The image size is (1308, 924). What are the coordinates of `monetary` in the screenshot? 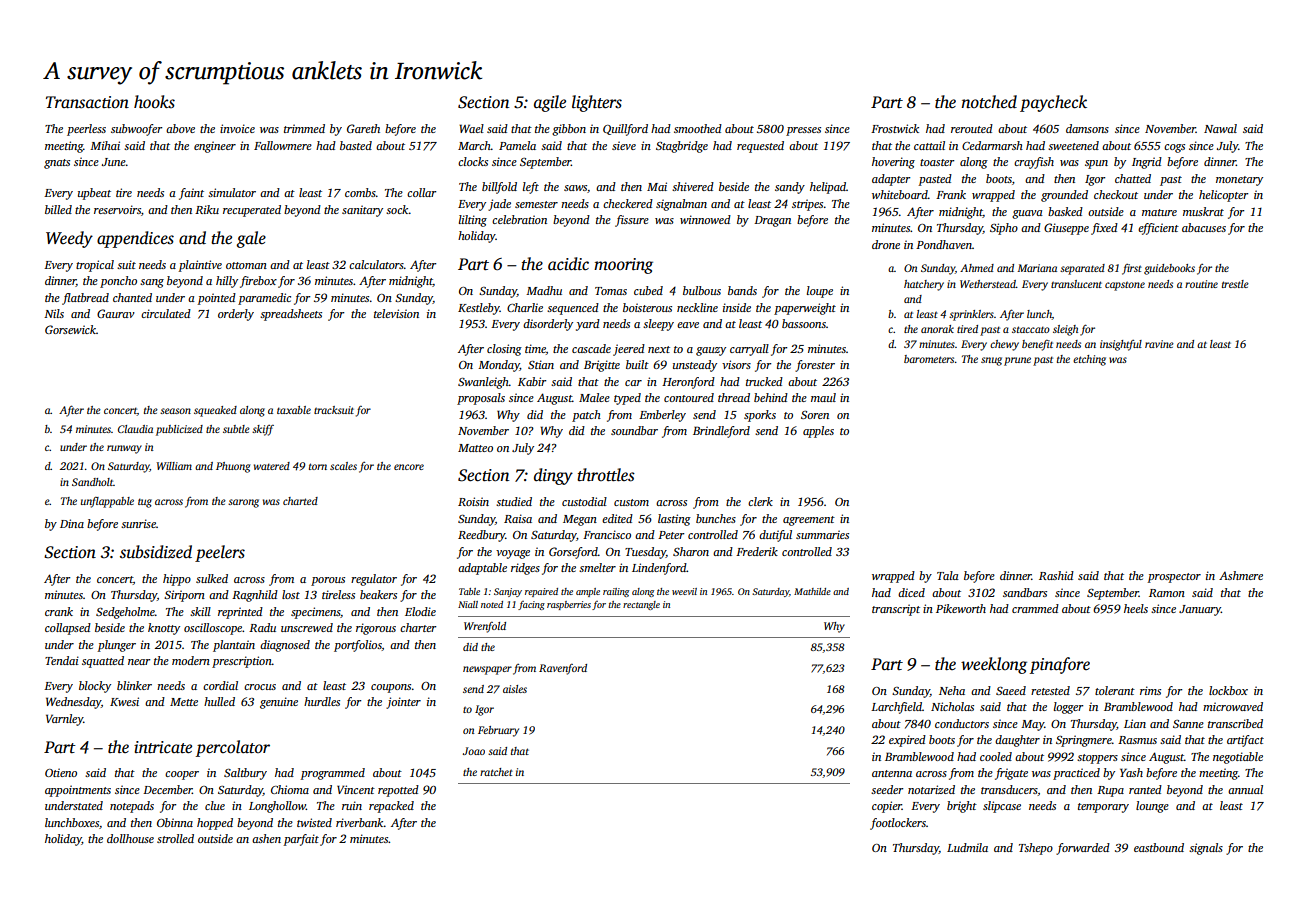 It's located at (1239, 181).
